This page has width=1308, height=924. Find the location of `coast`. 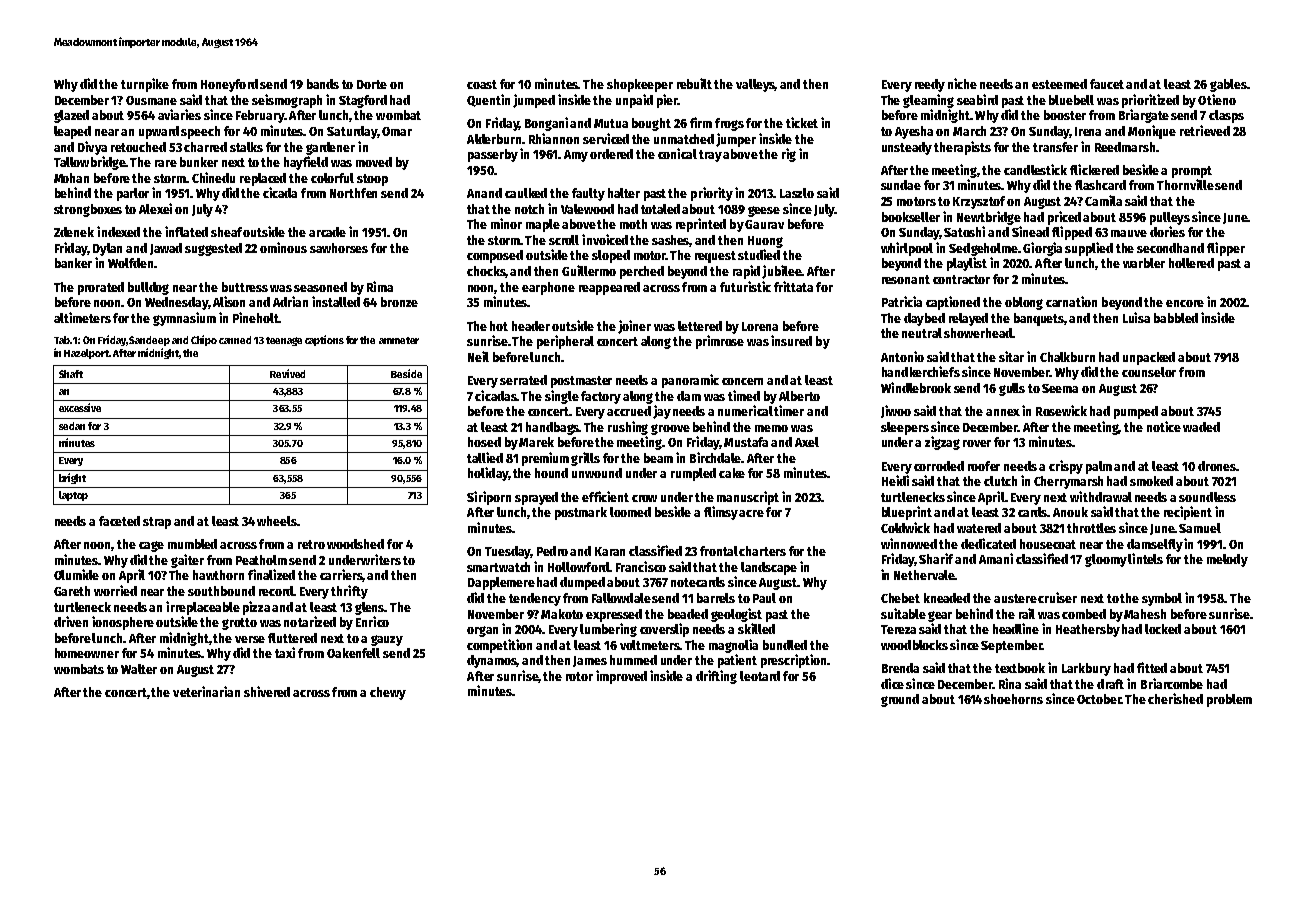

coast is located at coordinates (482, 84).
